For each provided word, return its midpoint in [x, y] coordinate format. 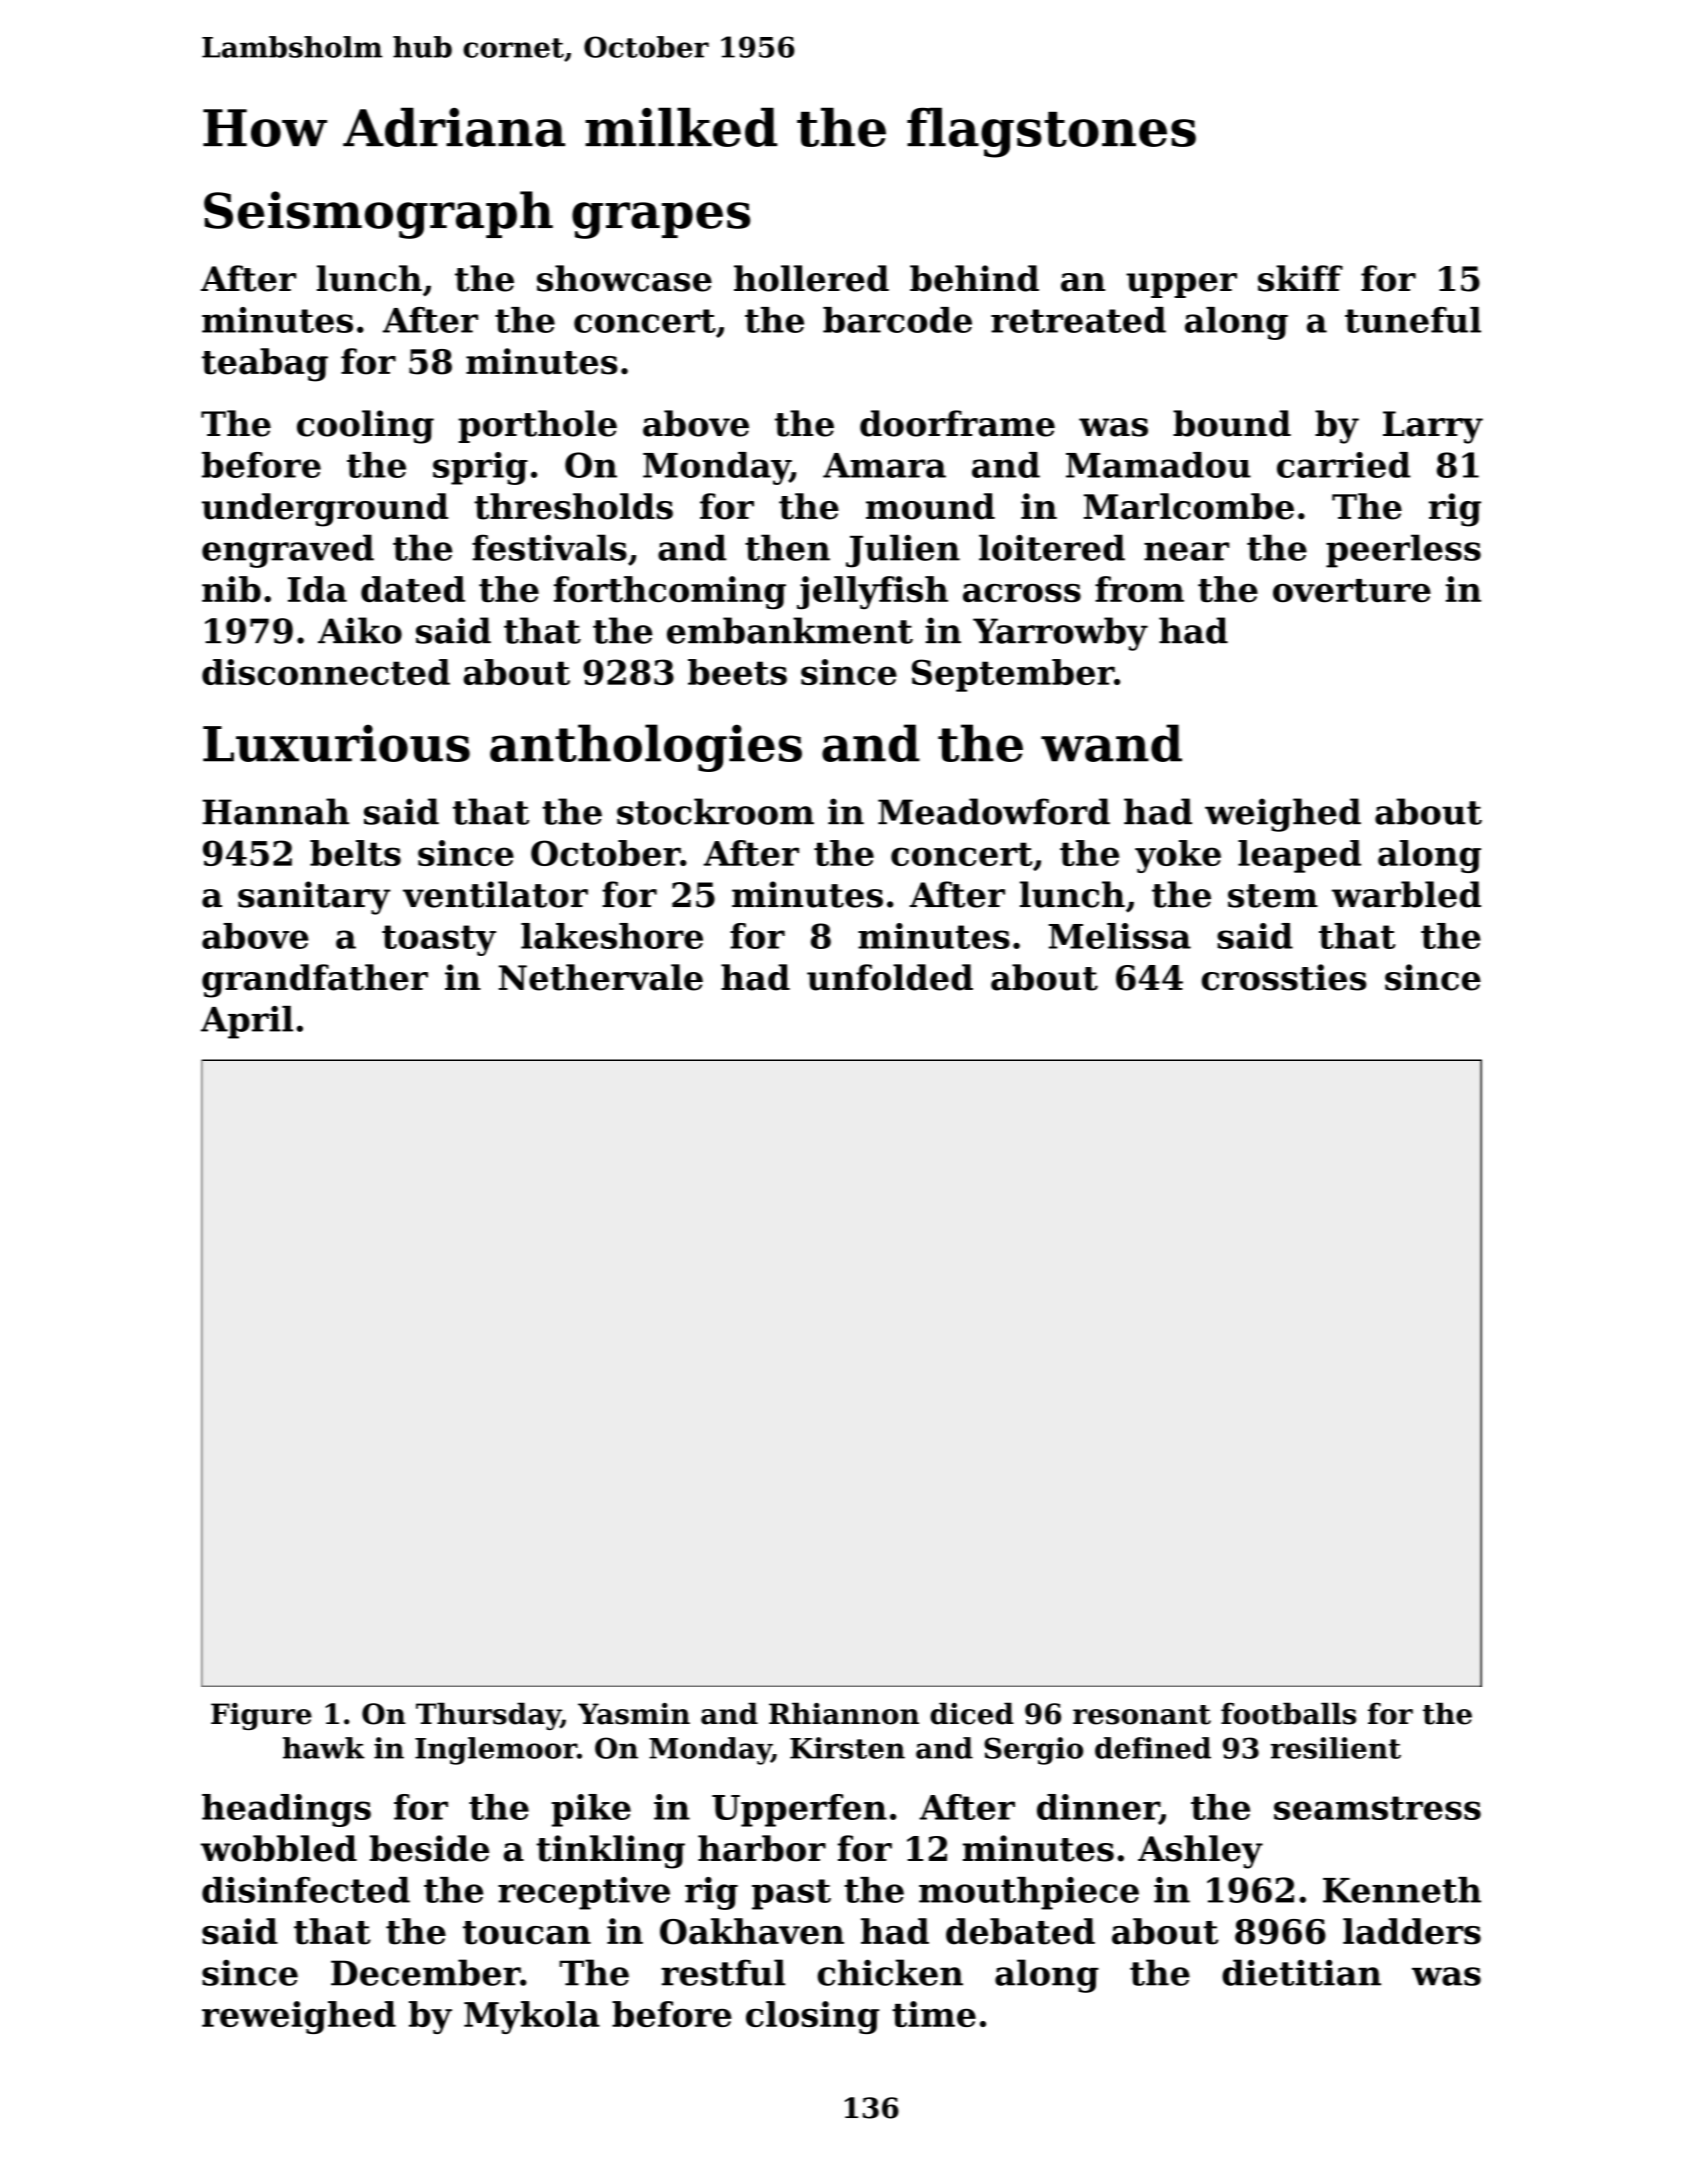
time [934, 2014]
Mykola [532, 2017]
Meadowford [994, 811]
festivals [549, 547]
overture [1352, 590]
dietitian [1301, 1972]
